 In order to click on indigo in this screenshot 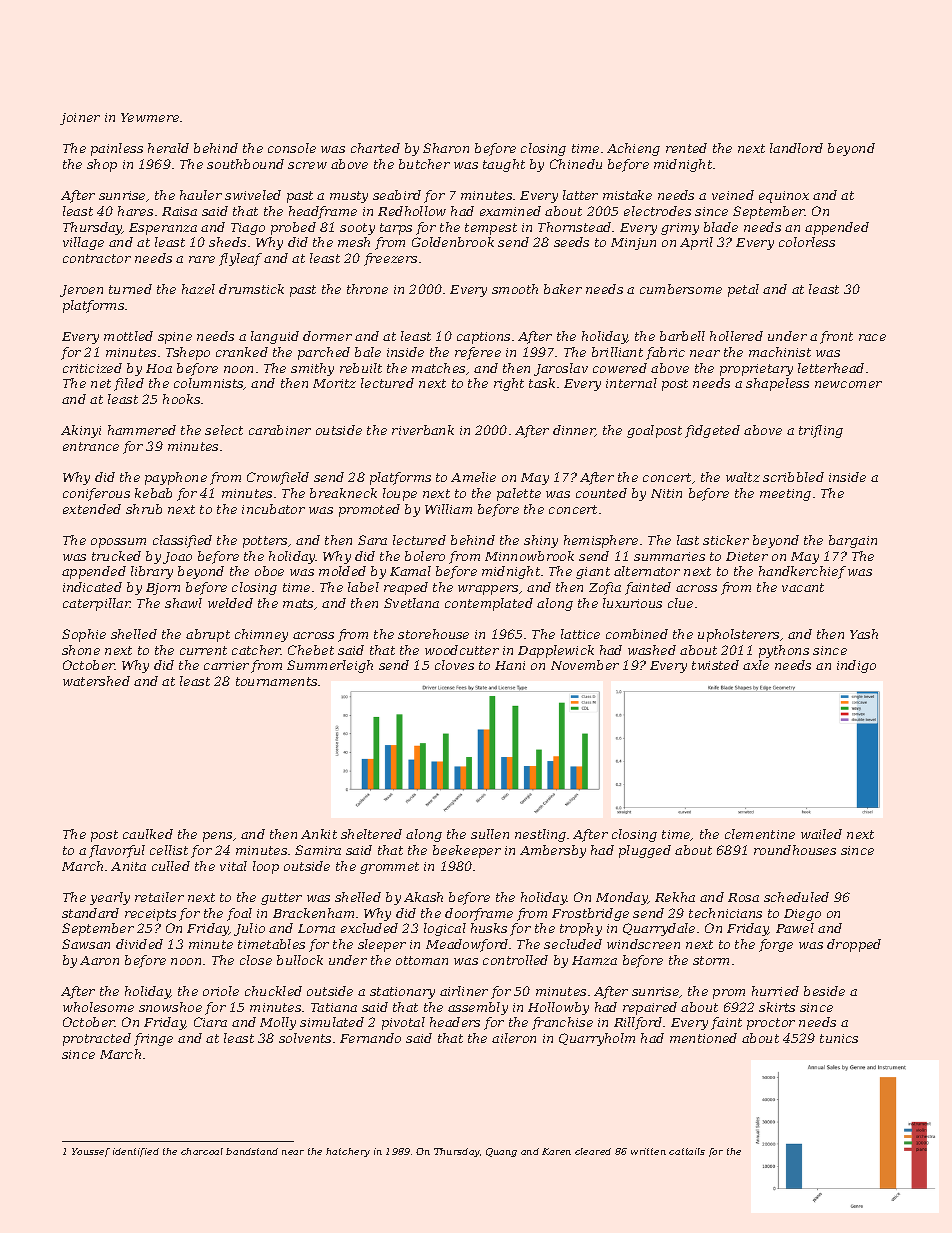, I will do `click(856, 666)`.
